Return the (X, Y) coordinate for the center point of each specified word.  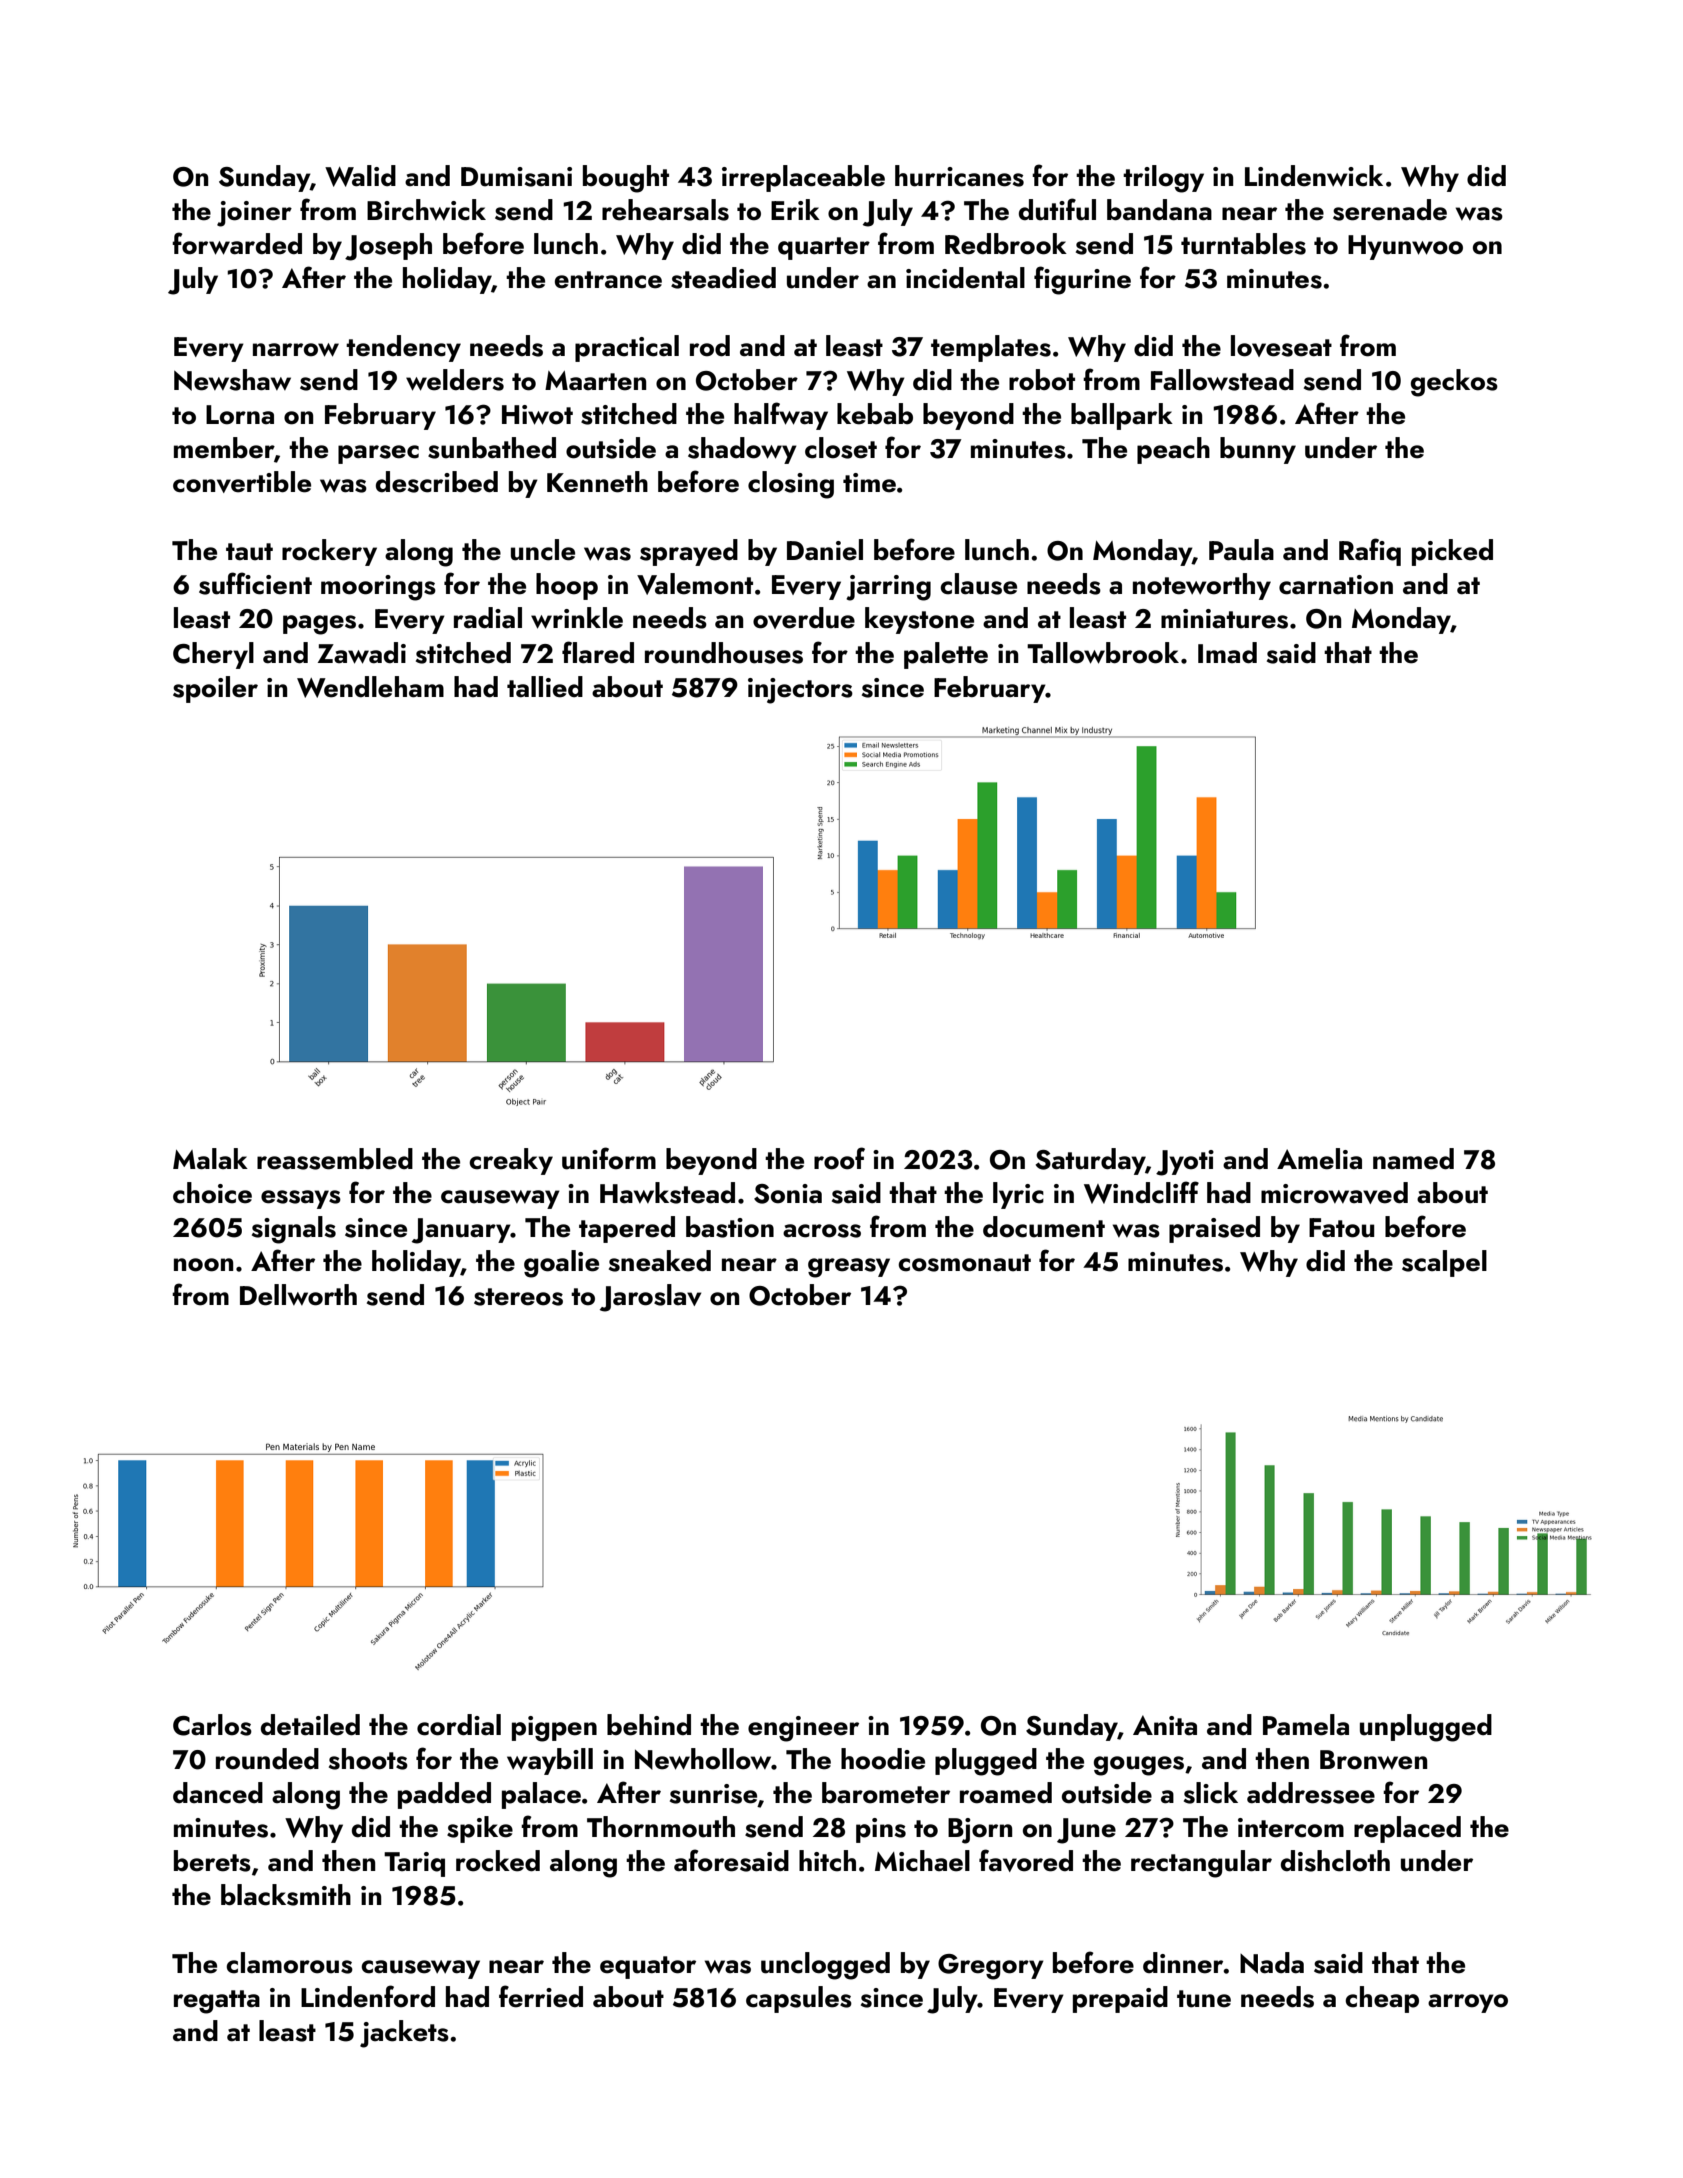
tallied (545, 687)
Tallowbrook (1103, 653)
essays (301, 1199)
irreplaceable (803, 178)
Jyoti (1185, 1163)
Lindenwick (1314, 176)
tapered (627, 1229)
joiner (254, 214)
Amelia (1319, 1159)
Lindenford (368, 1996)
